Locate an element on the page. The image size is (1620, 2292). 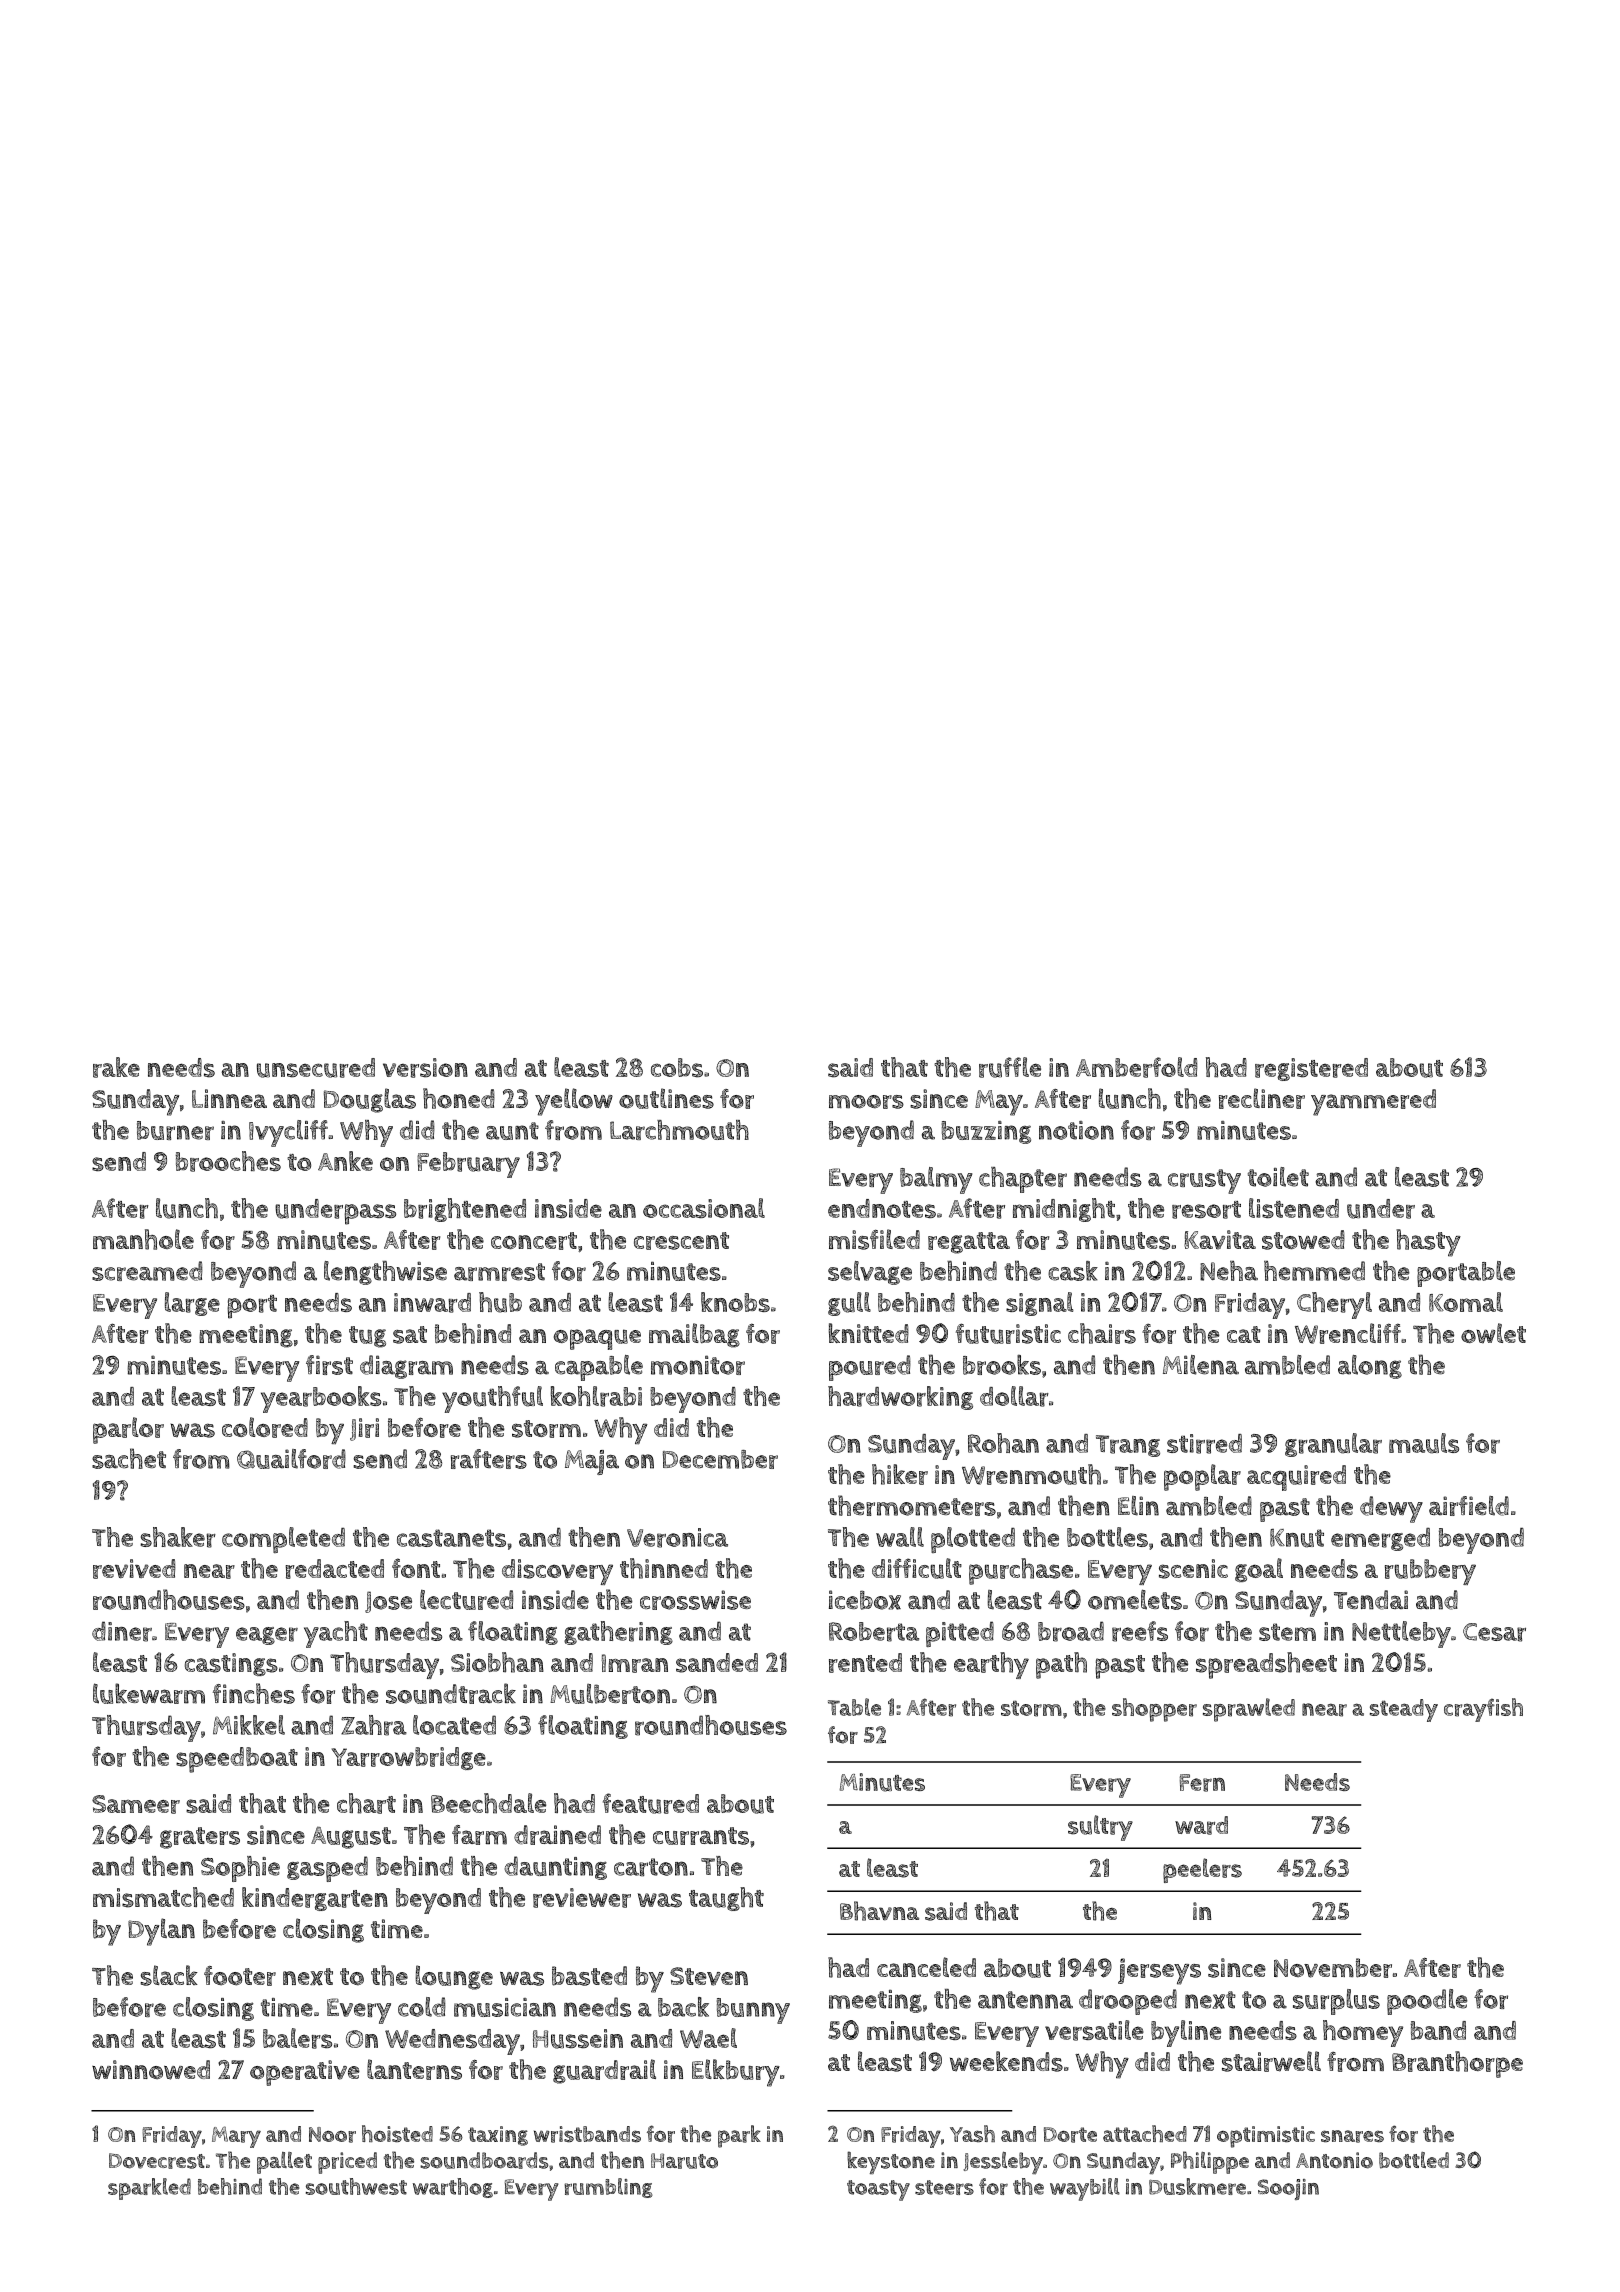
crayfish is located at coordinates (1483, 1710).
